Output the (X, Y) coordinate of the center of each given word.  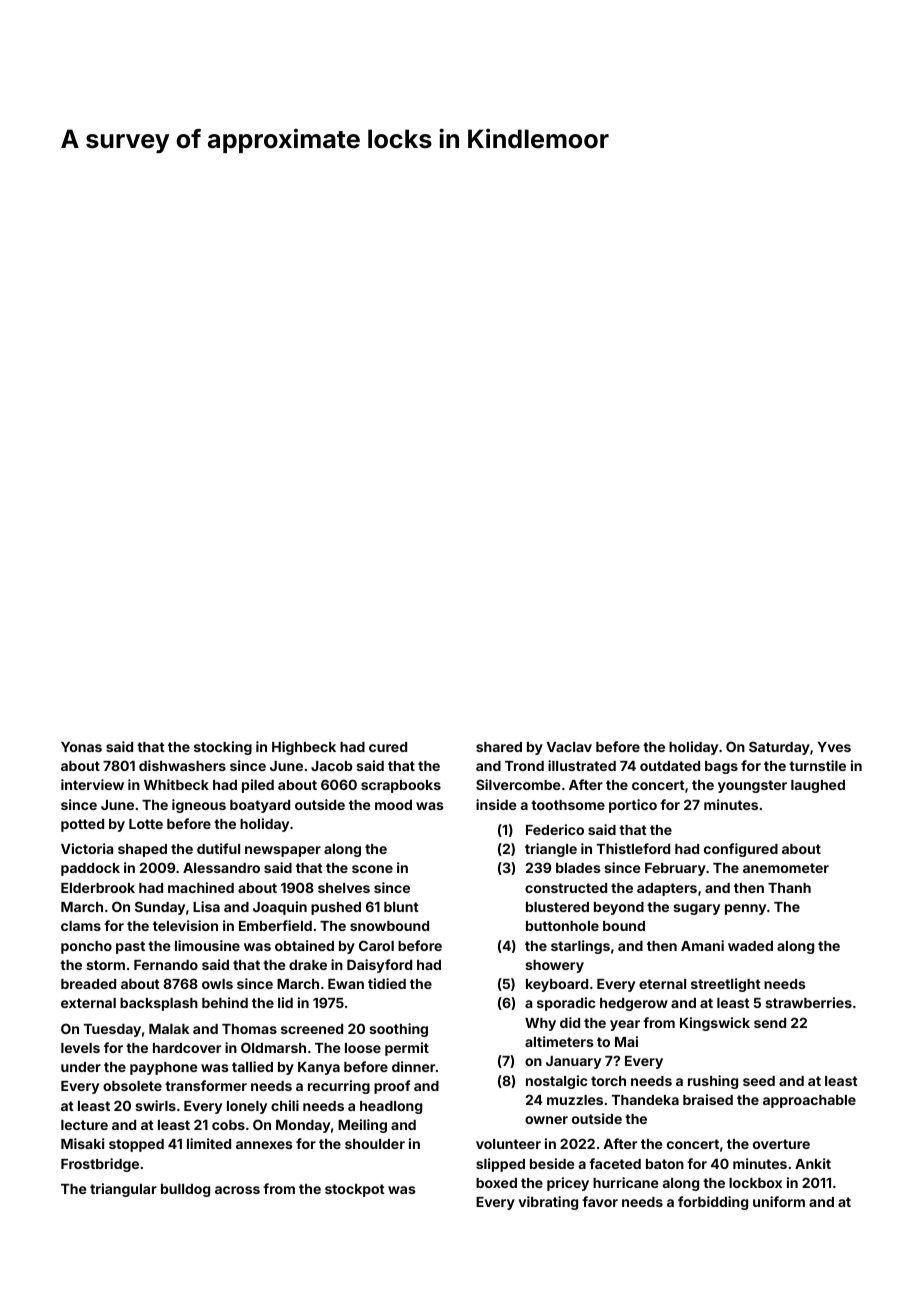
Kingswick (715, 1024)
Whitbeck (176, 784)
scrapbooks (401, 786)
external (88, 1003)
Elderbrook (98, 888)
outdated (670, 766)
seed (759, 1081)
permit (407, 1049)
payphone (164, 1068)
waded (750, 946)
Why (540, 1024)
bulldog (185, 1190)
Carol (376, 945)
